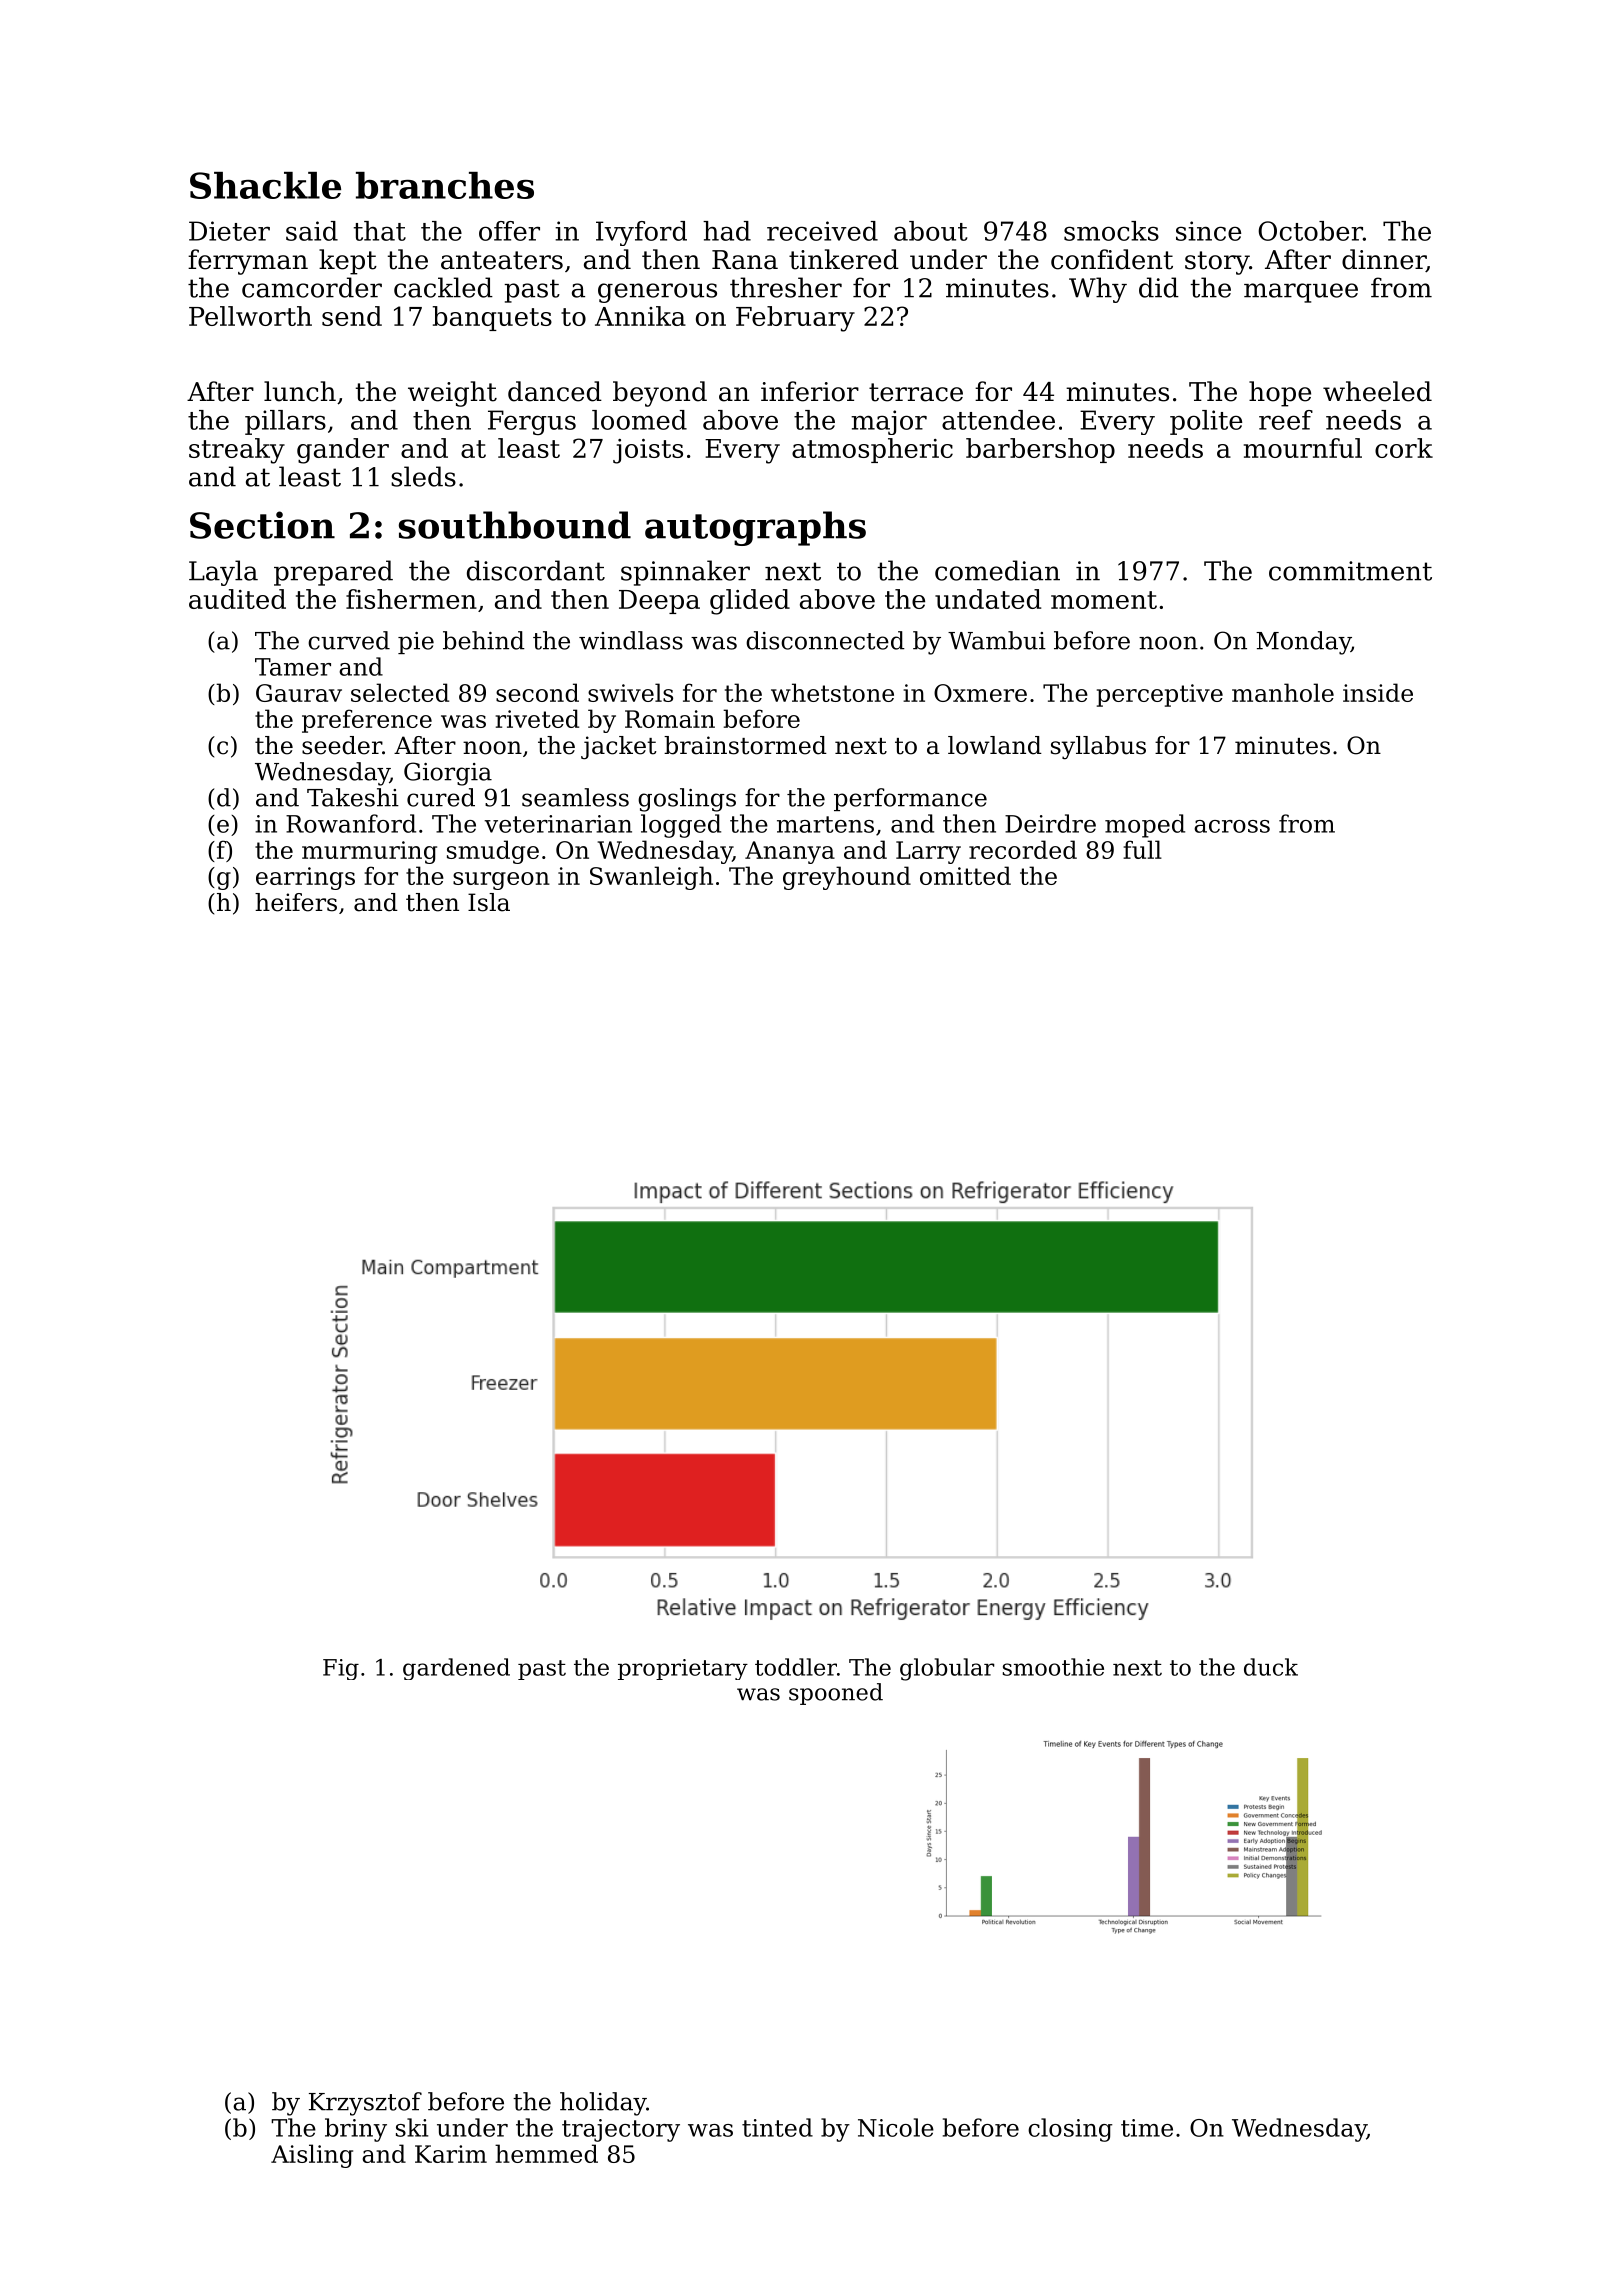  I want to click on commitment, so click(1350, 571).
